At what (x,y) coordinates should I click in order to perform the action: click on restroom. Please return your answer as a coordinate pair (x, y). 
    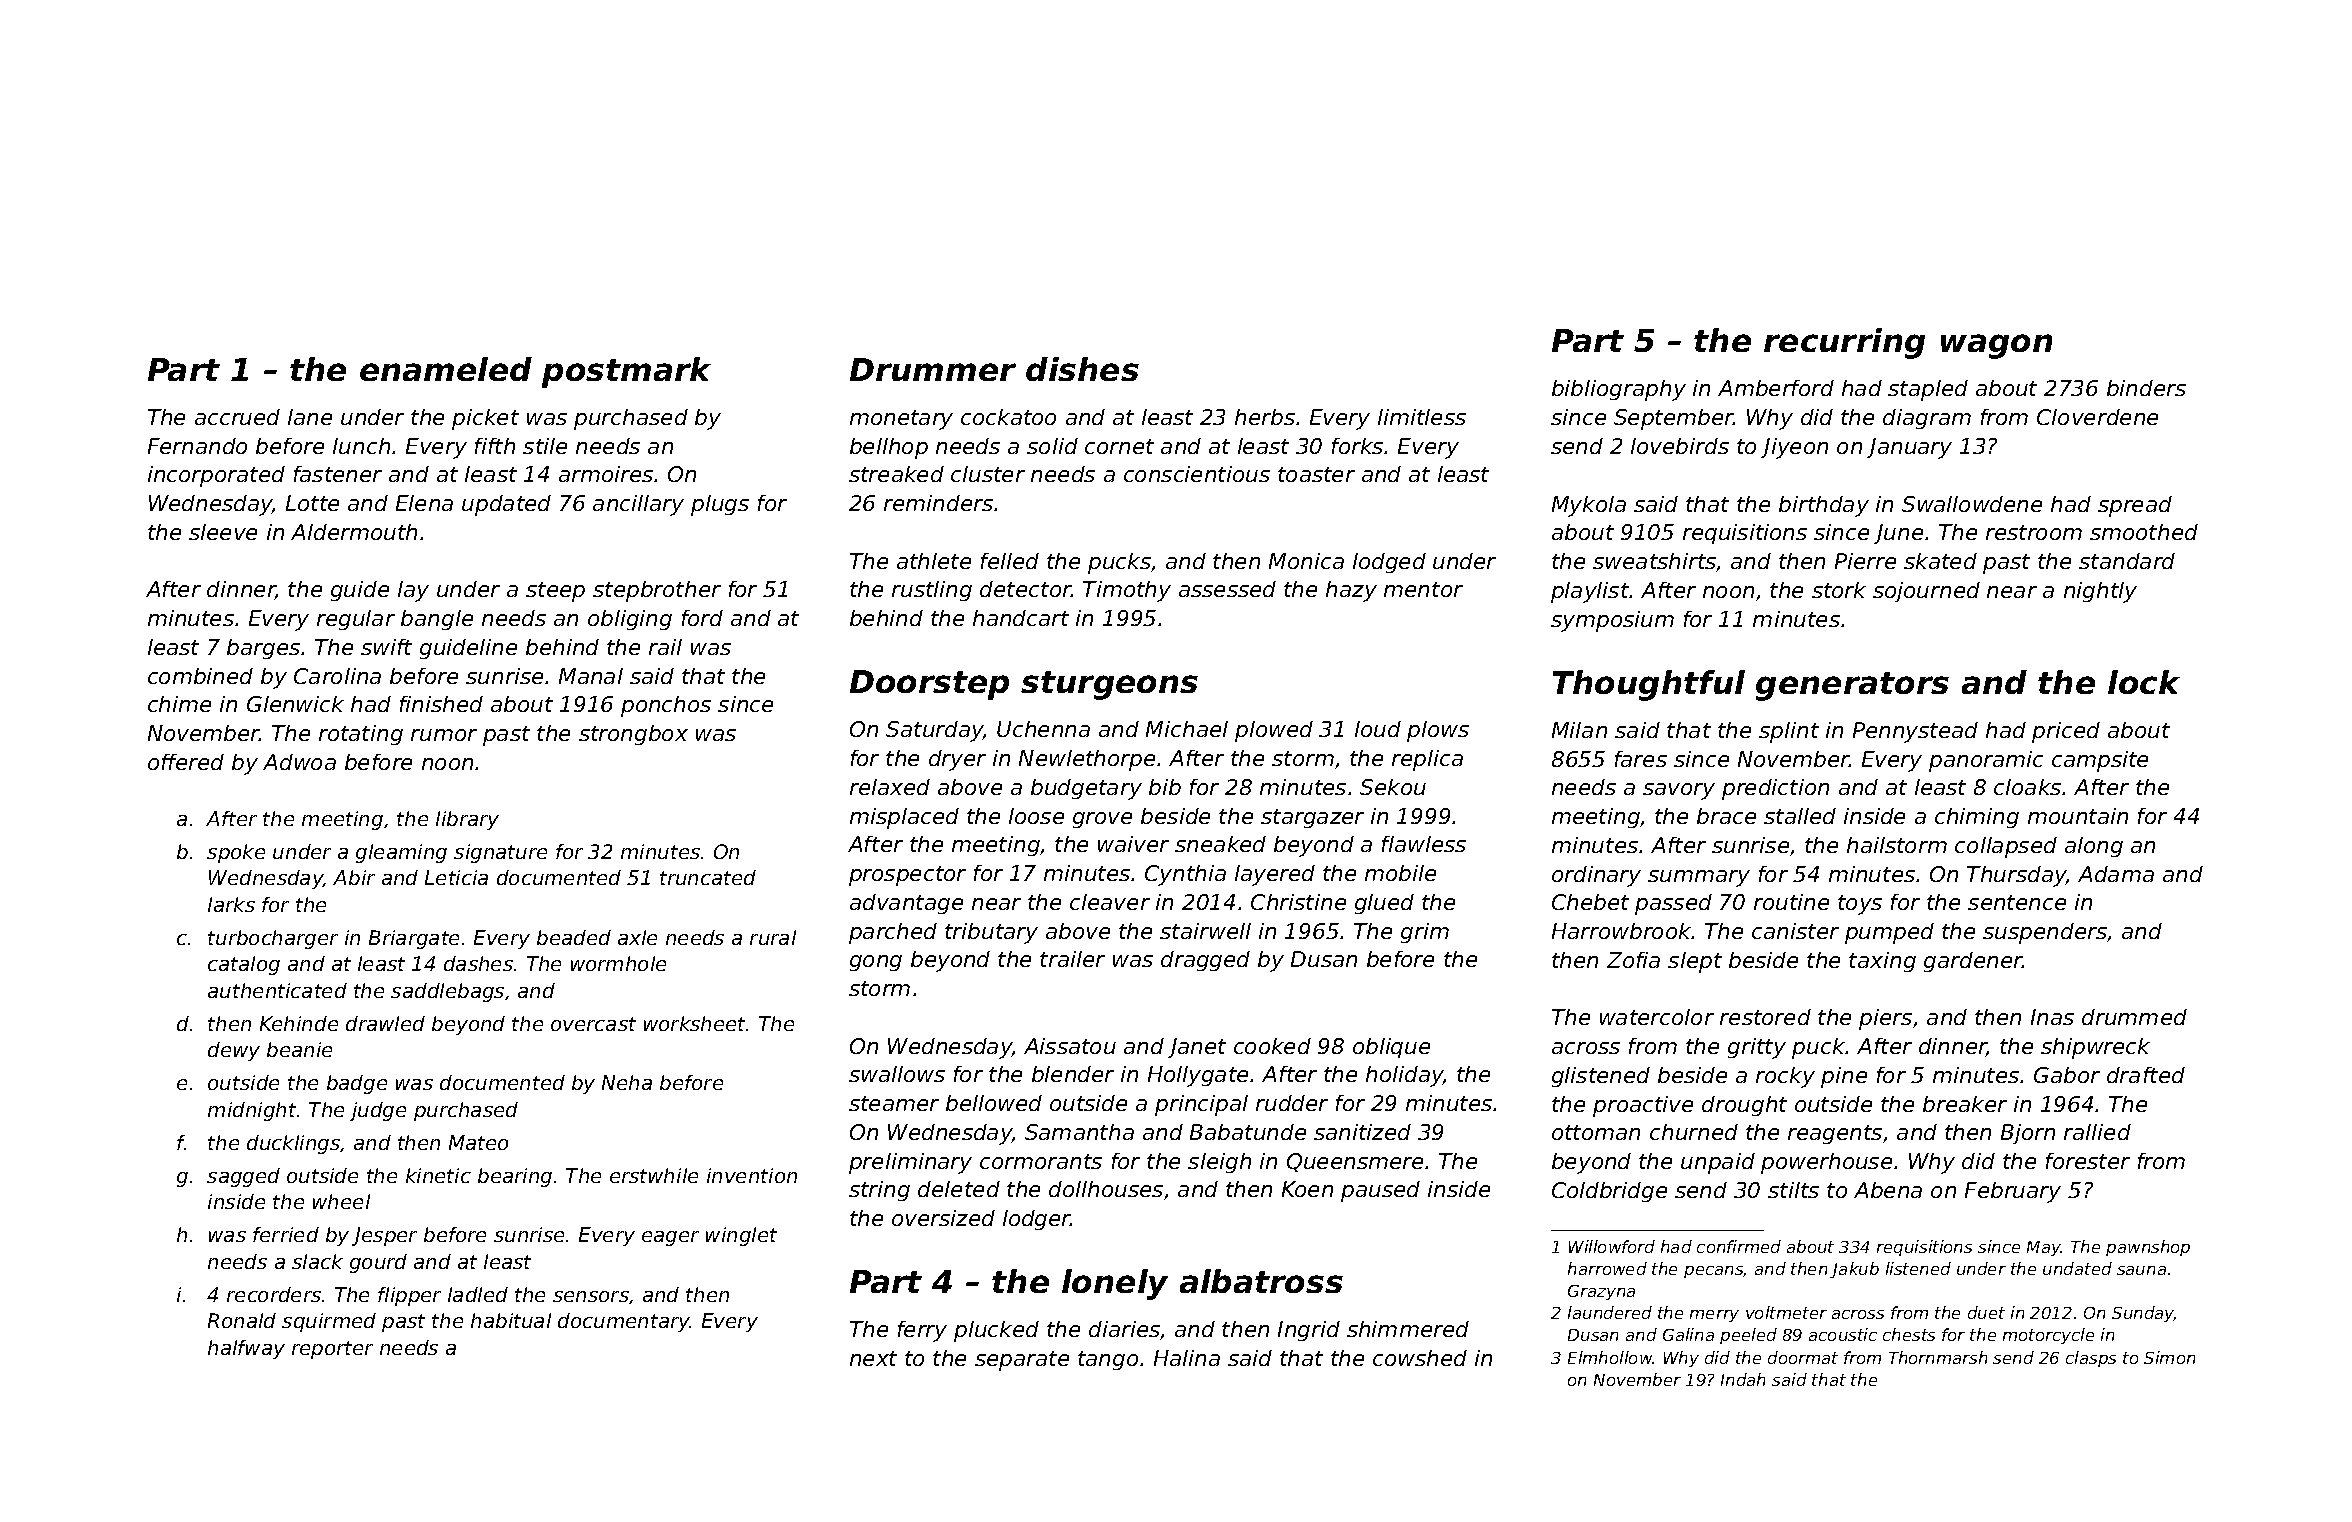
    Looking at the image, I should click on (2034, 532).
